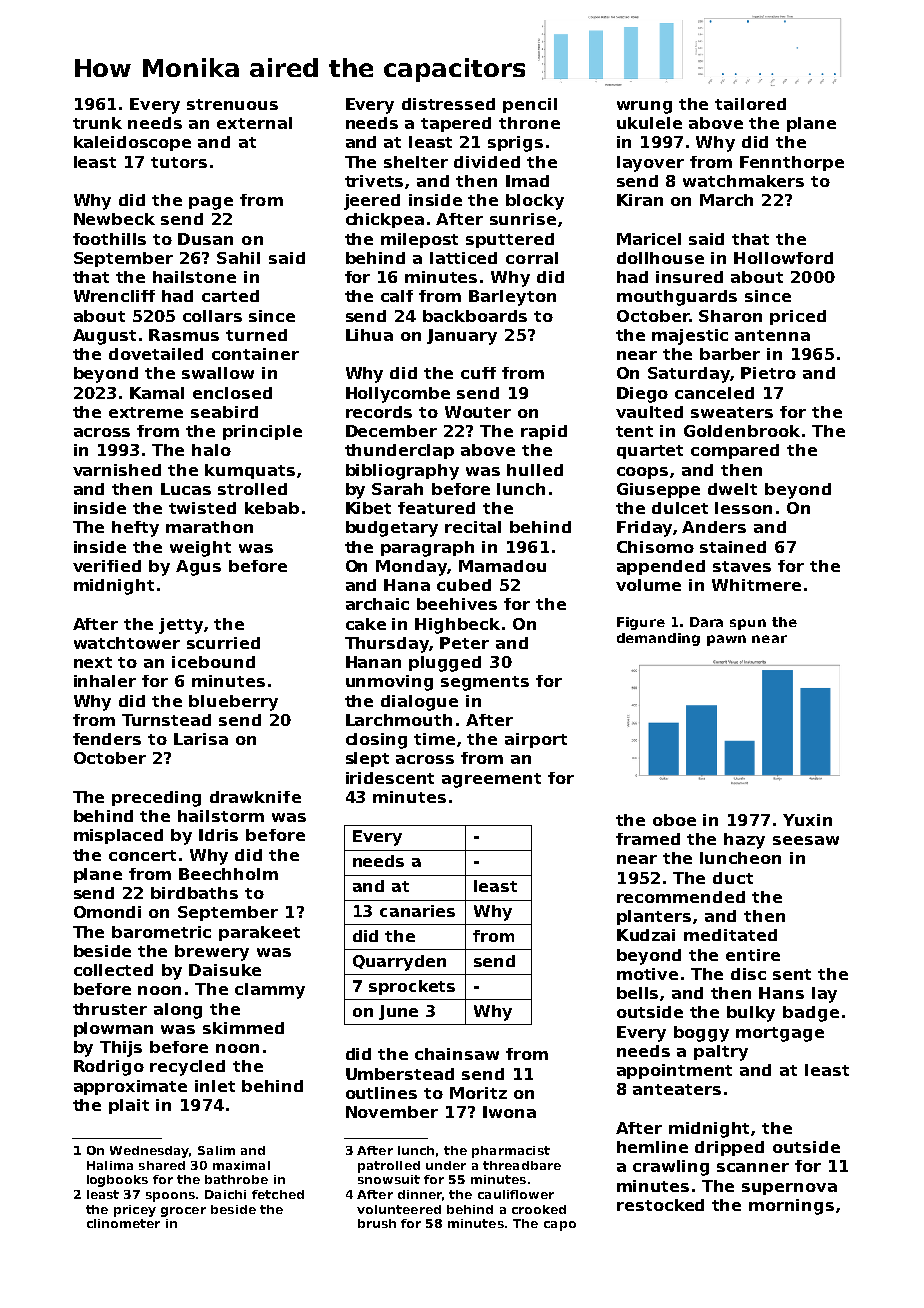  I want to click on dovetailed, so click(156, 354).
